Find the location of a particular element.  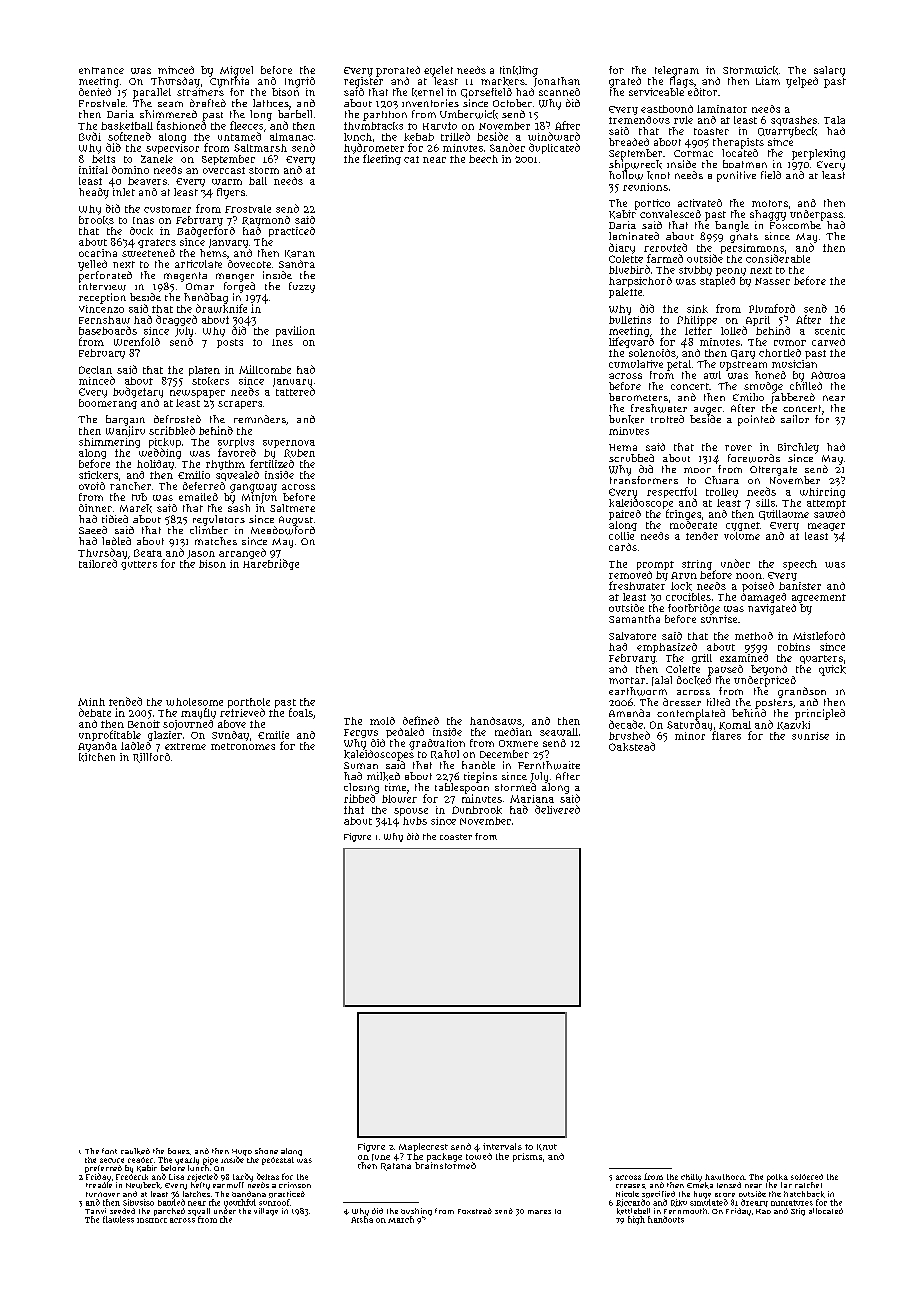

chilly is located at coordinates (691, 1178).
